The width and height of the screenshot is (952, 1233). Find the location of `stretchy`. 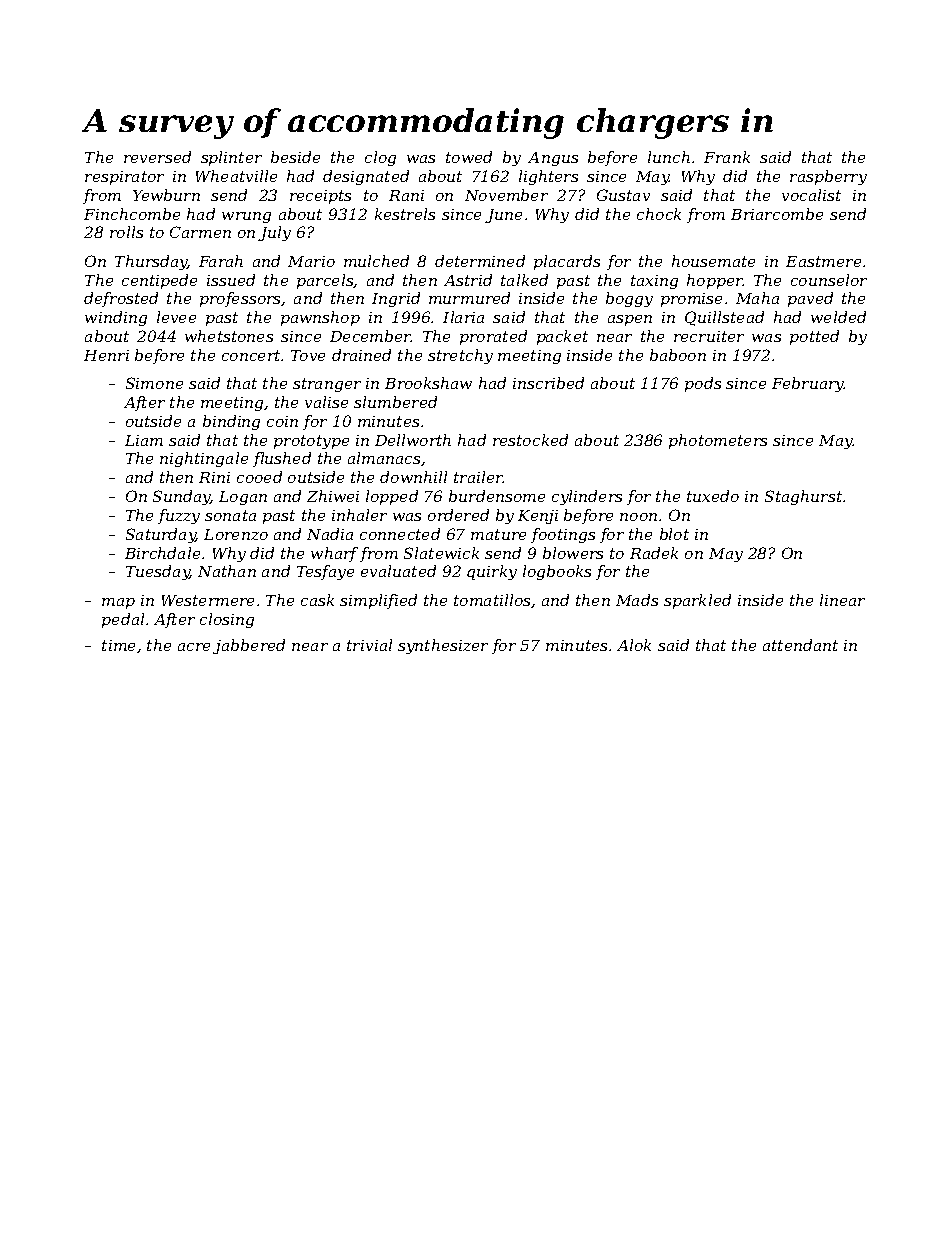

stretchy is located at coordinates (460, 356).
